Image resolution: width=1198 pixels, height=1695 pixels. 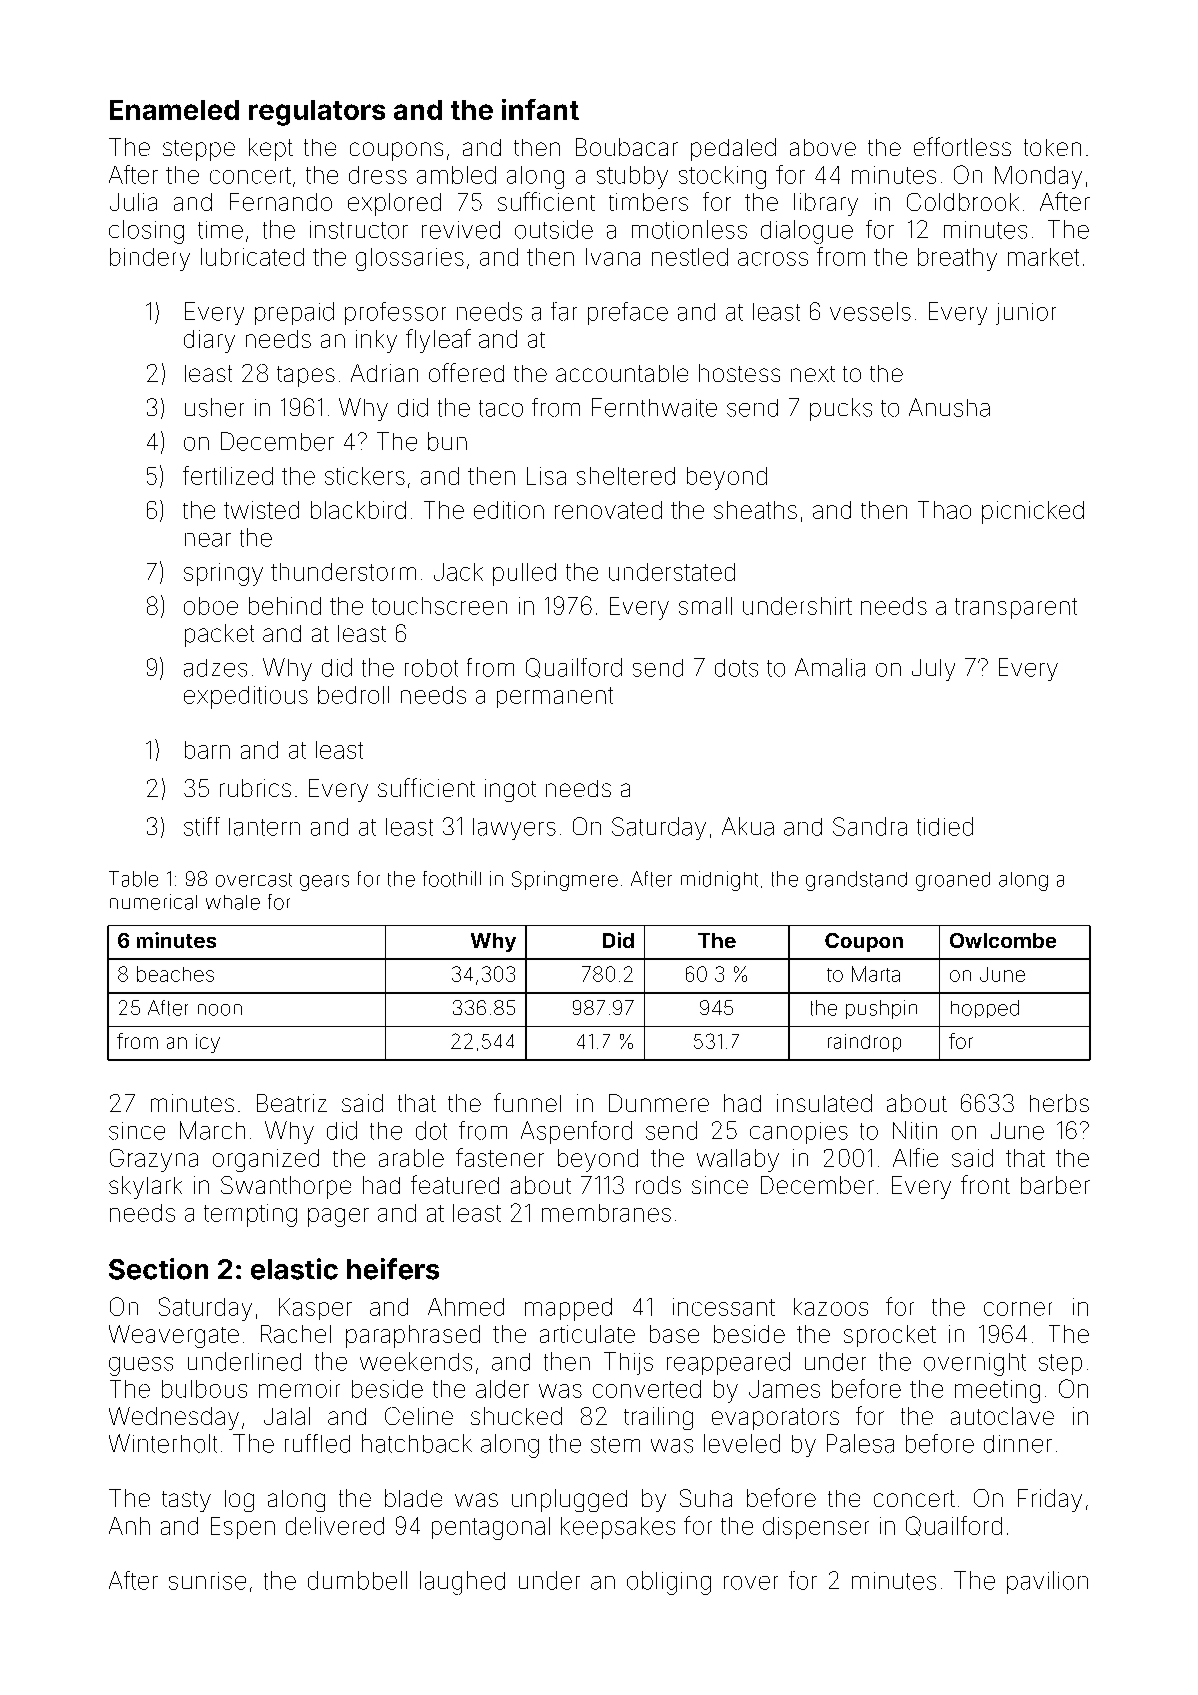 I want to click on unplugged, so click(x=569, y=1500).
